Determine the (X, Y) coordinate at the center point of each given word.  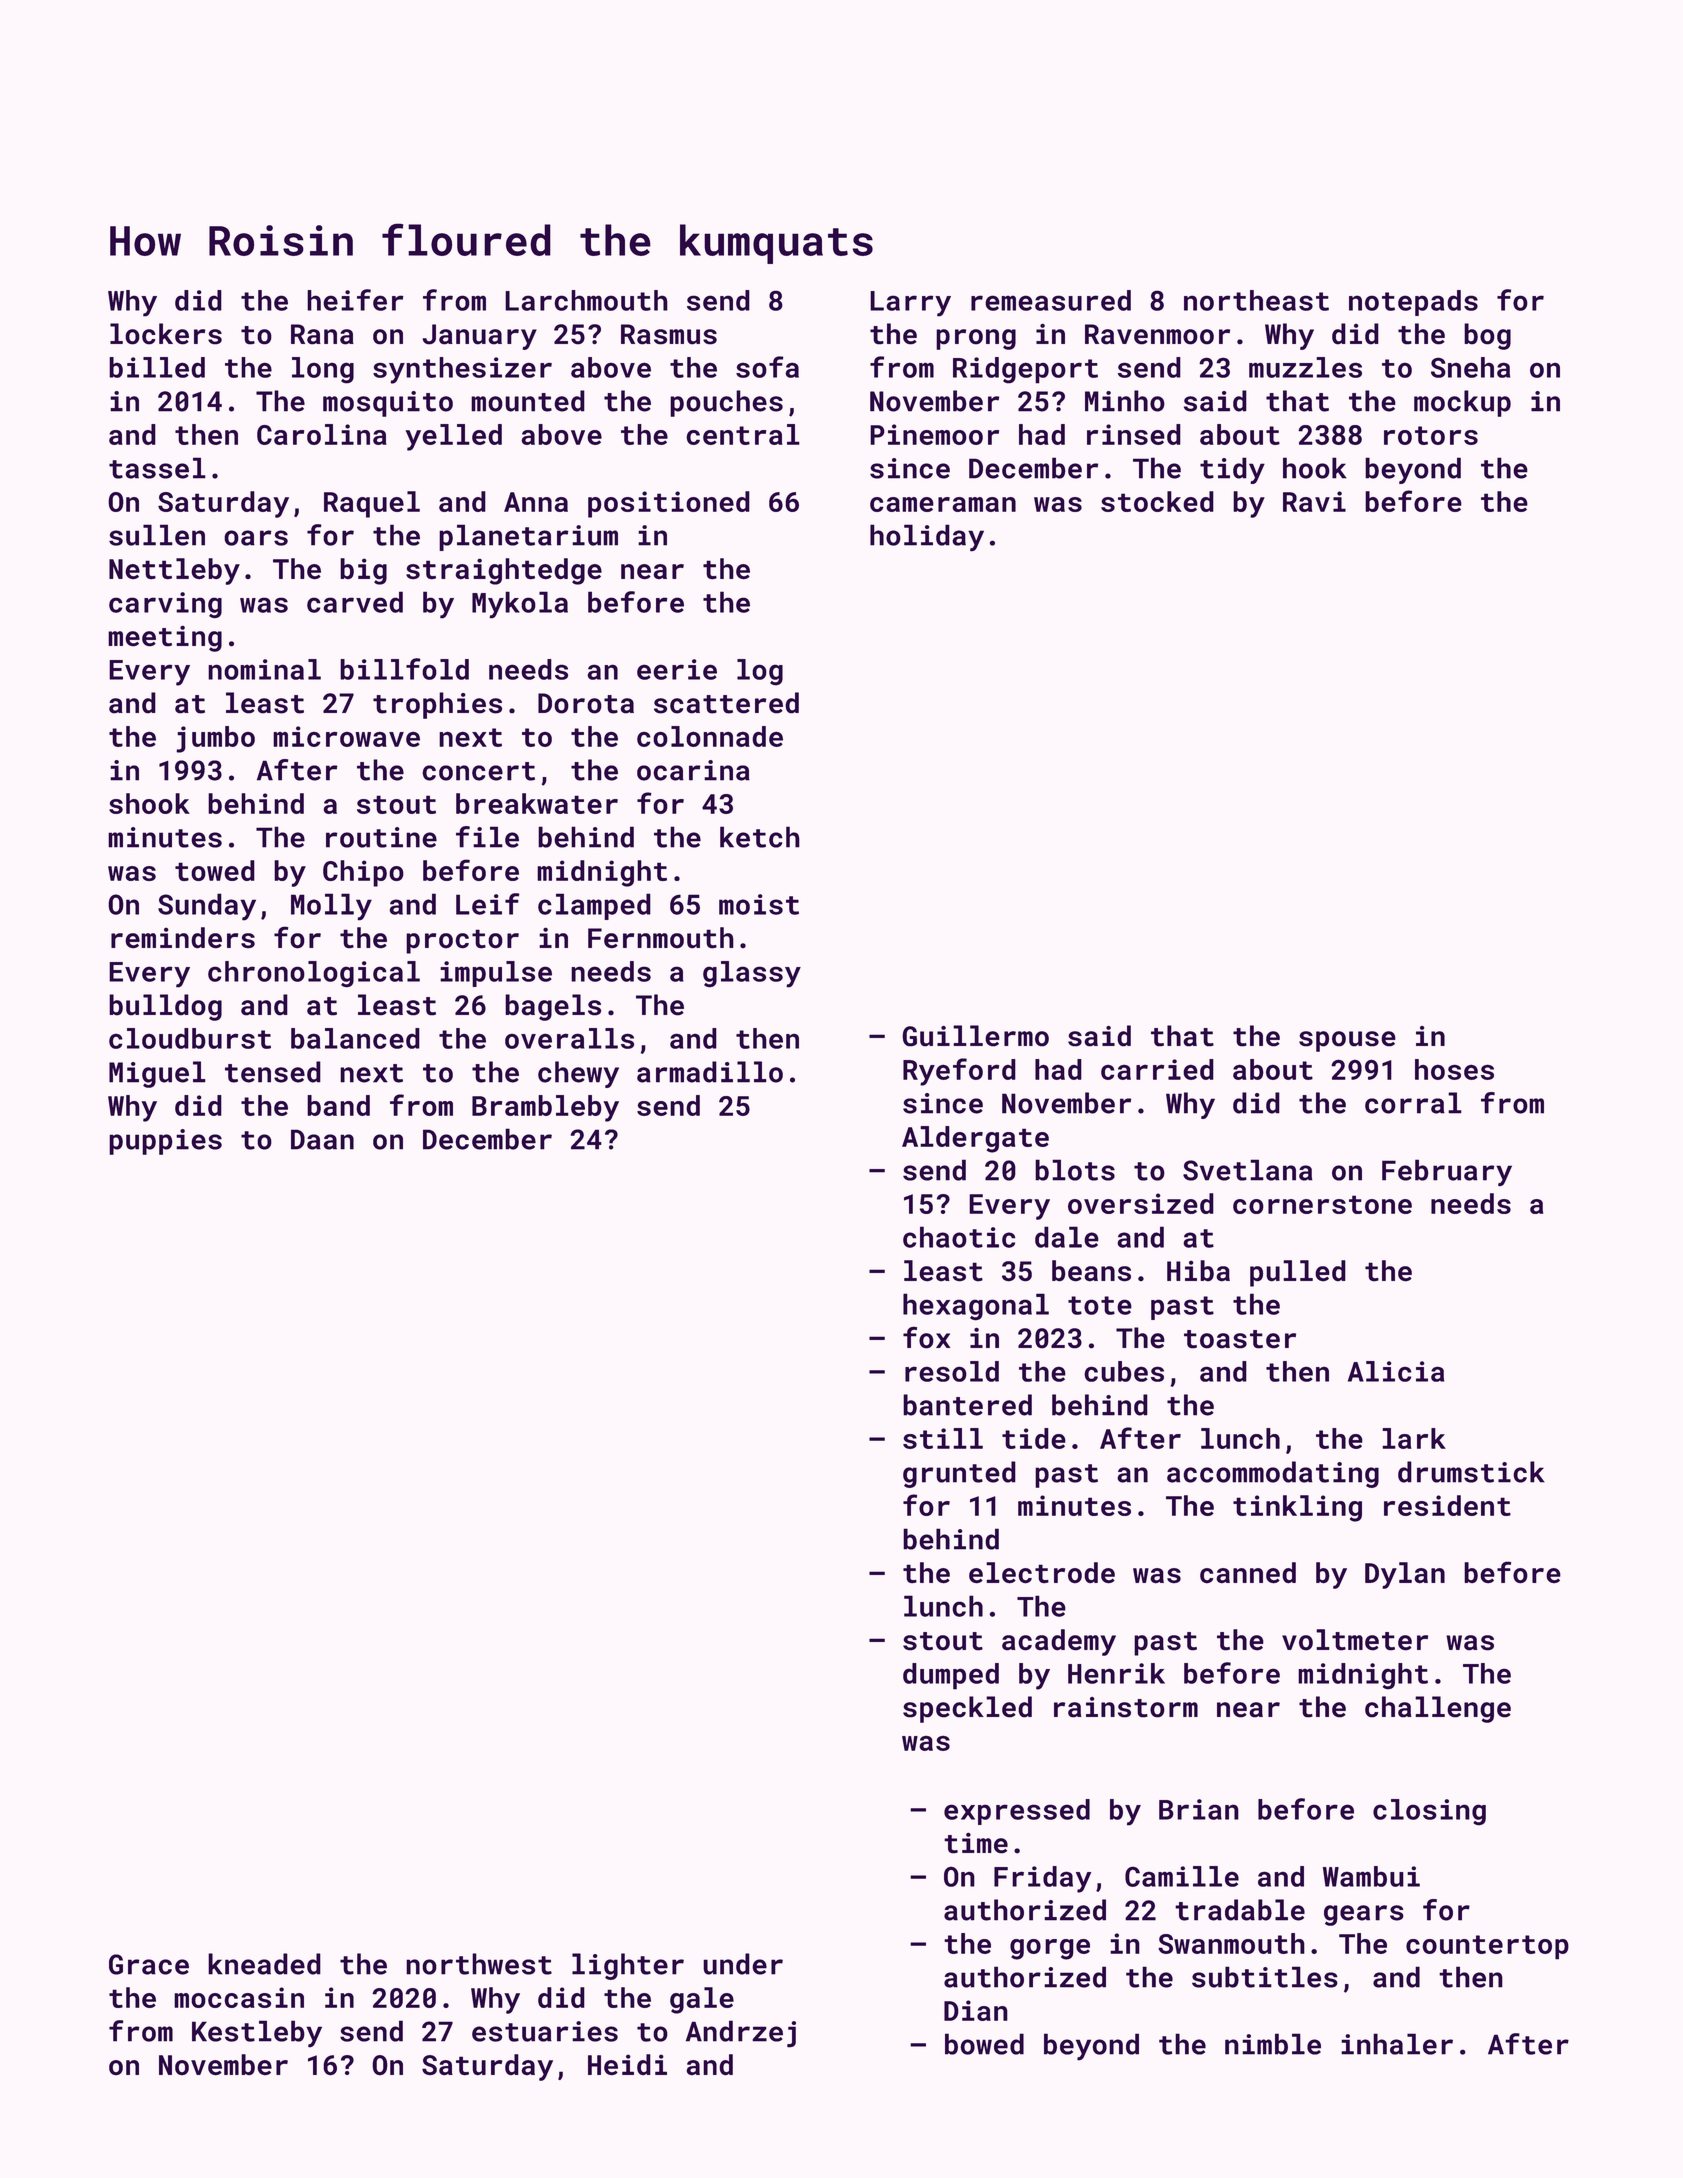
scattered (726, 703)
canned (1248, 1573)
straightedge (504, 571)
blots (1075, 1170)
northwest (479, 1964)
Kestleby (257, 2034)
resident (1447, 1505)
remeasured (1051, 300)
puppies (165, 1142)
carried (1157, 1069)
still (943, 1438)
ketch (760, 837)
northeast (1256, 300)
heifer (355, 300)
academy (1059, 1642)
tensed (273, 1072)
